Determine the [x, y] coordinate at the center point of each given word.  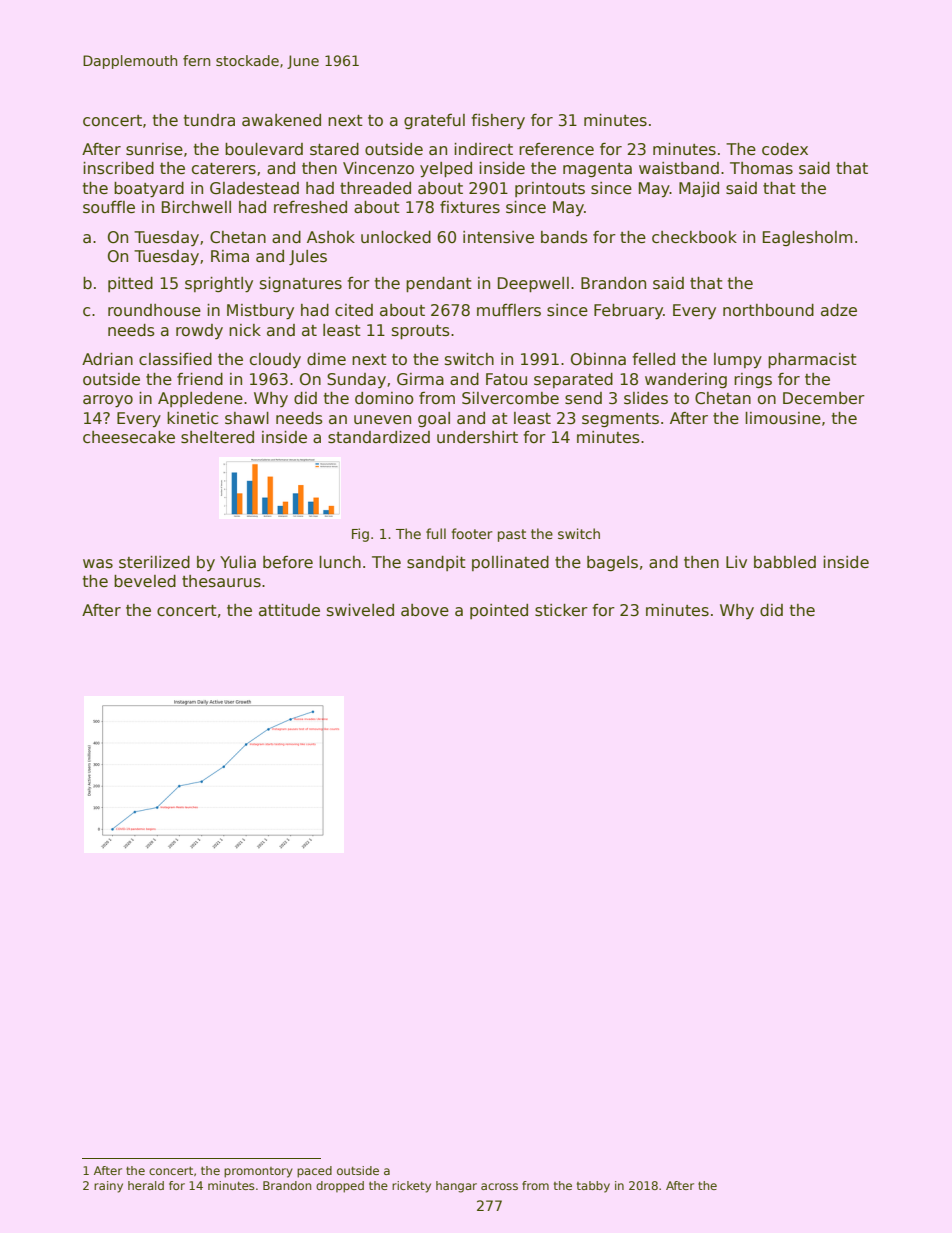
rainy [108, 1187]
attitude [289, 610]
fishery [498, 121]
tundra [209, 120]
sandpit [436, 563]
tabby [593, 1187]
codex [785, 149]
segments [620, 420]
